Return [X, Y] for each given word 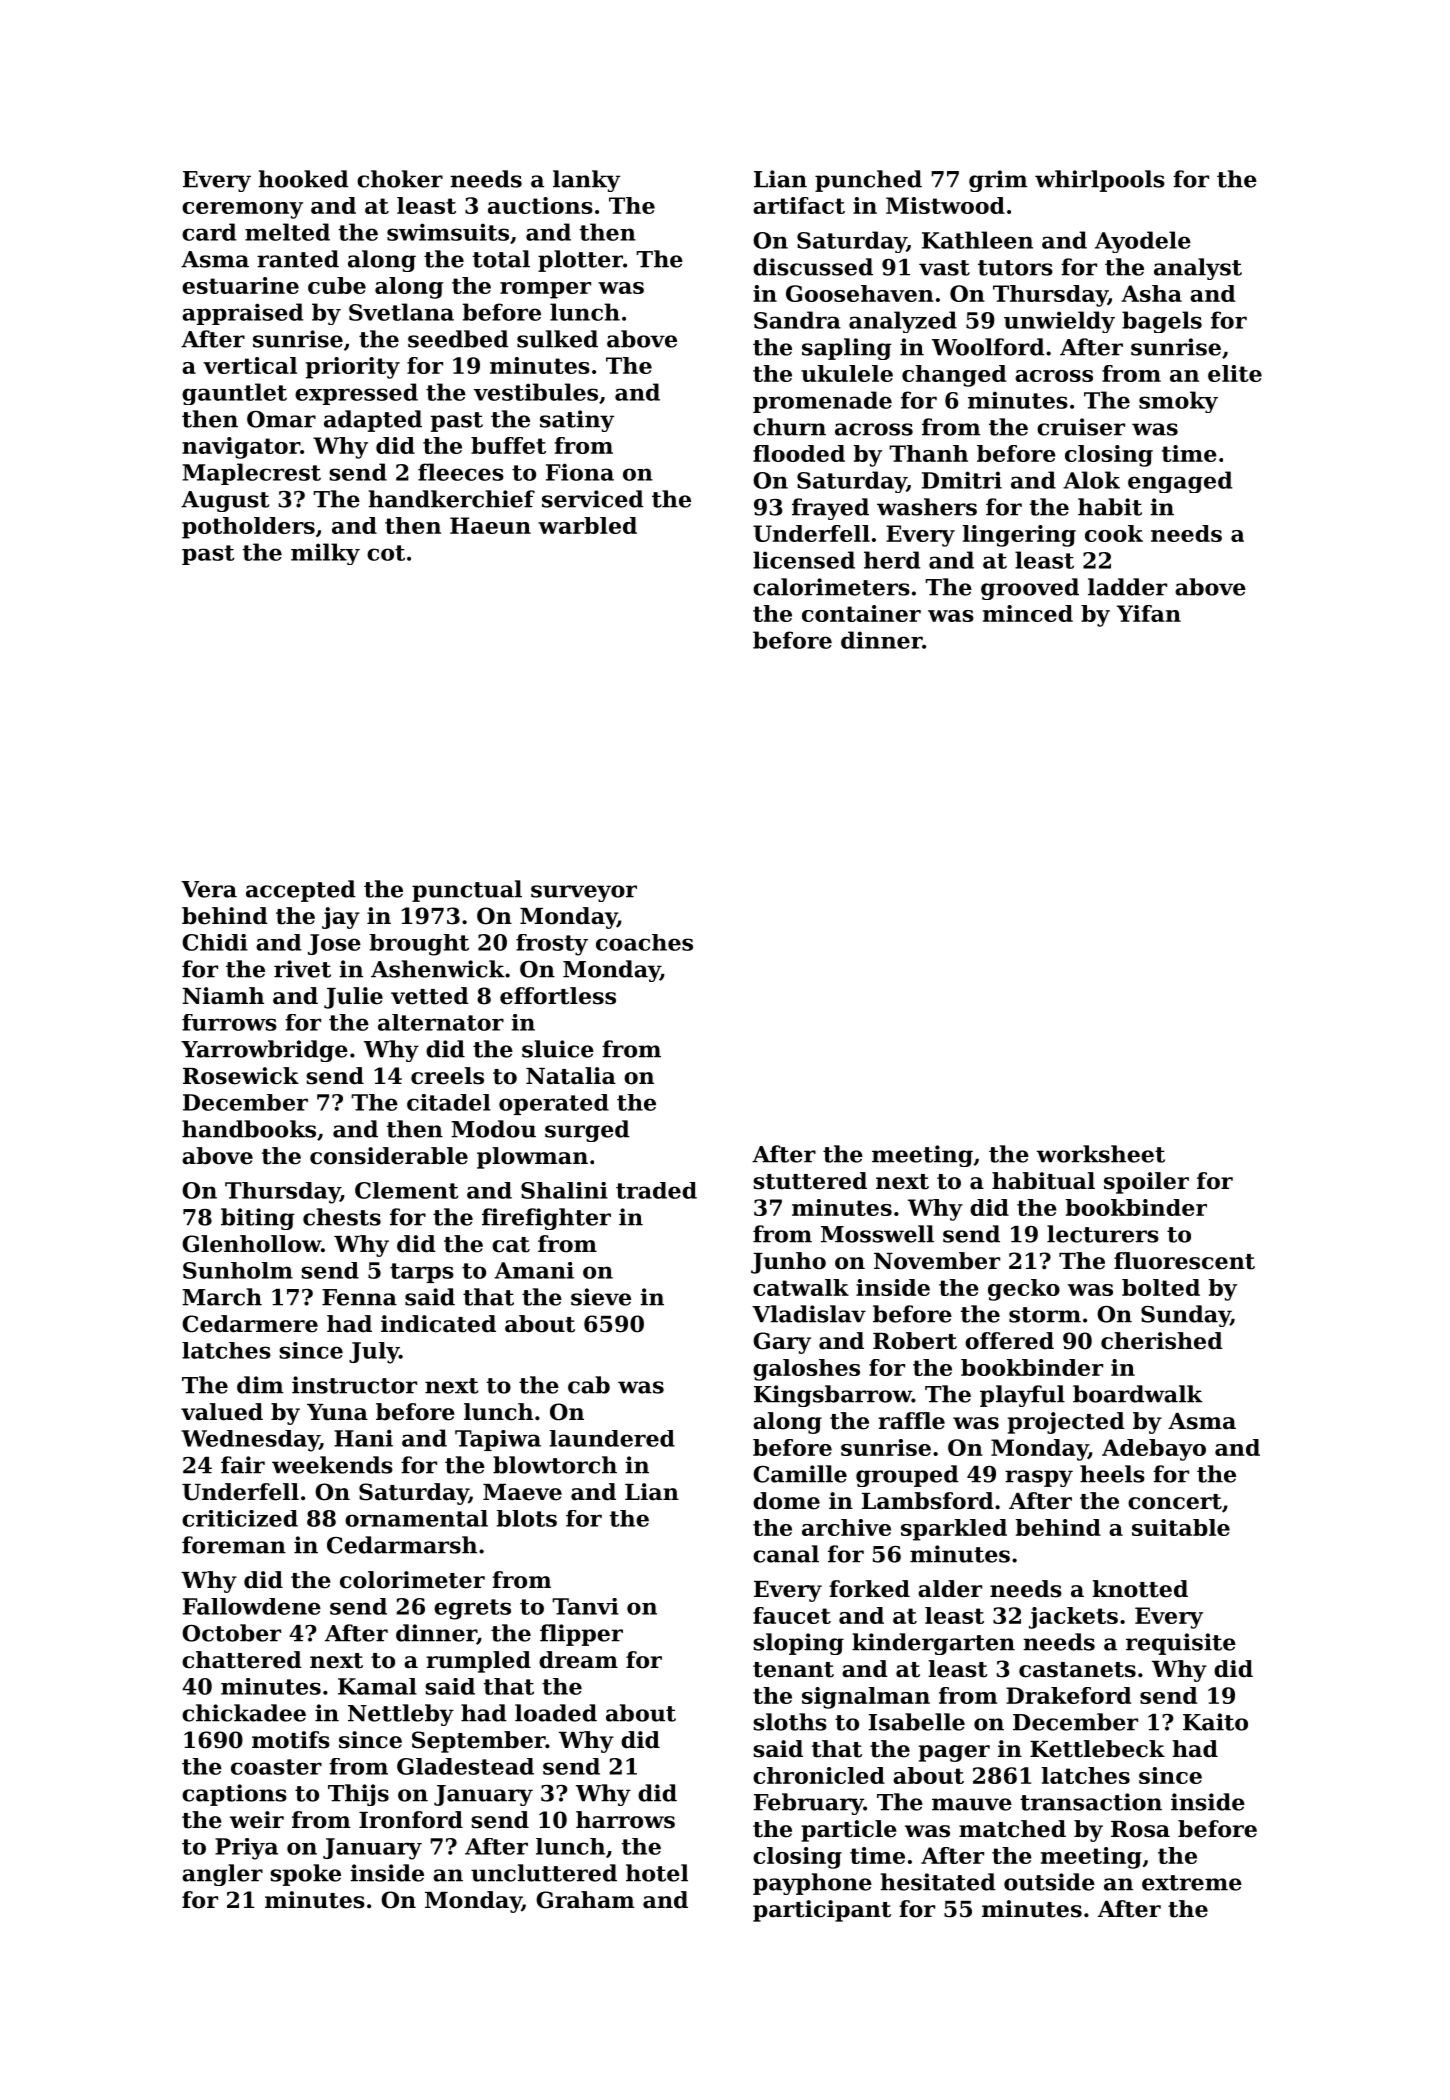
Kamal [377, 1686]
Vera [209, 889]
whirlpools [1100, 181]
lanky [586, 181]
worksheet [1101, 1154]
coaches [644, 942]
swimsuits [448, 232]
